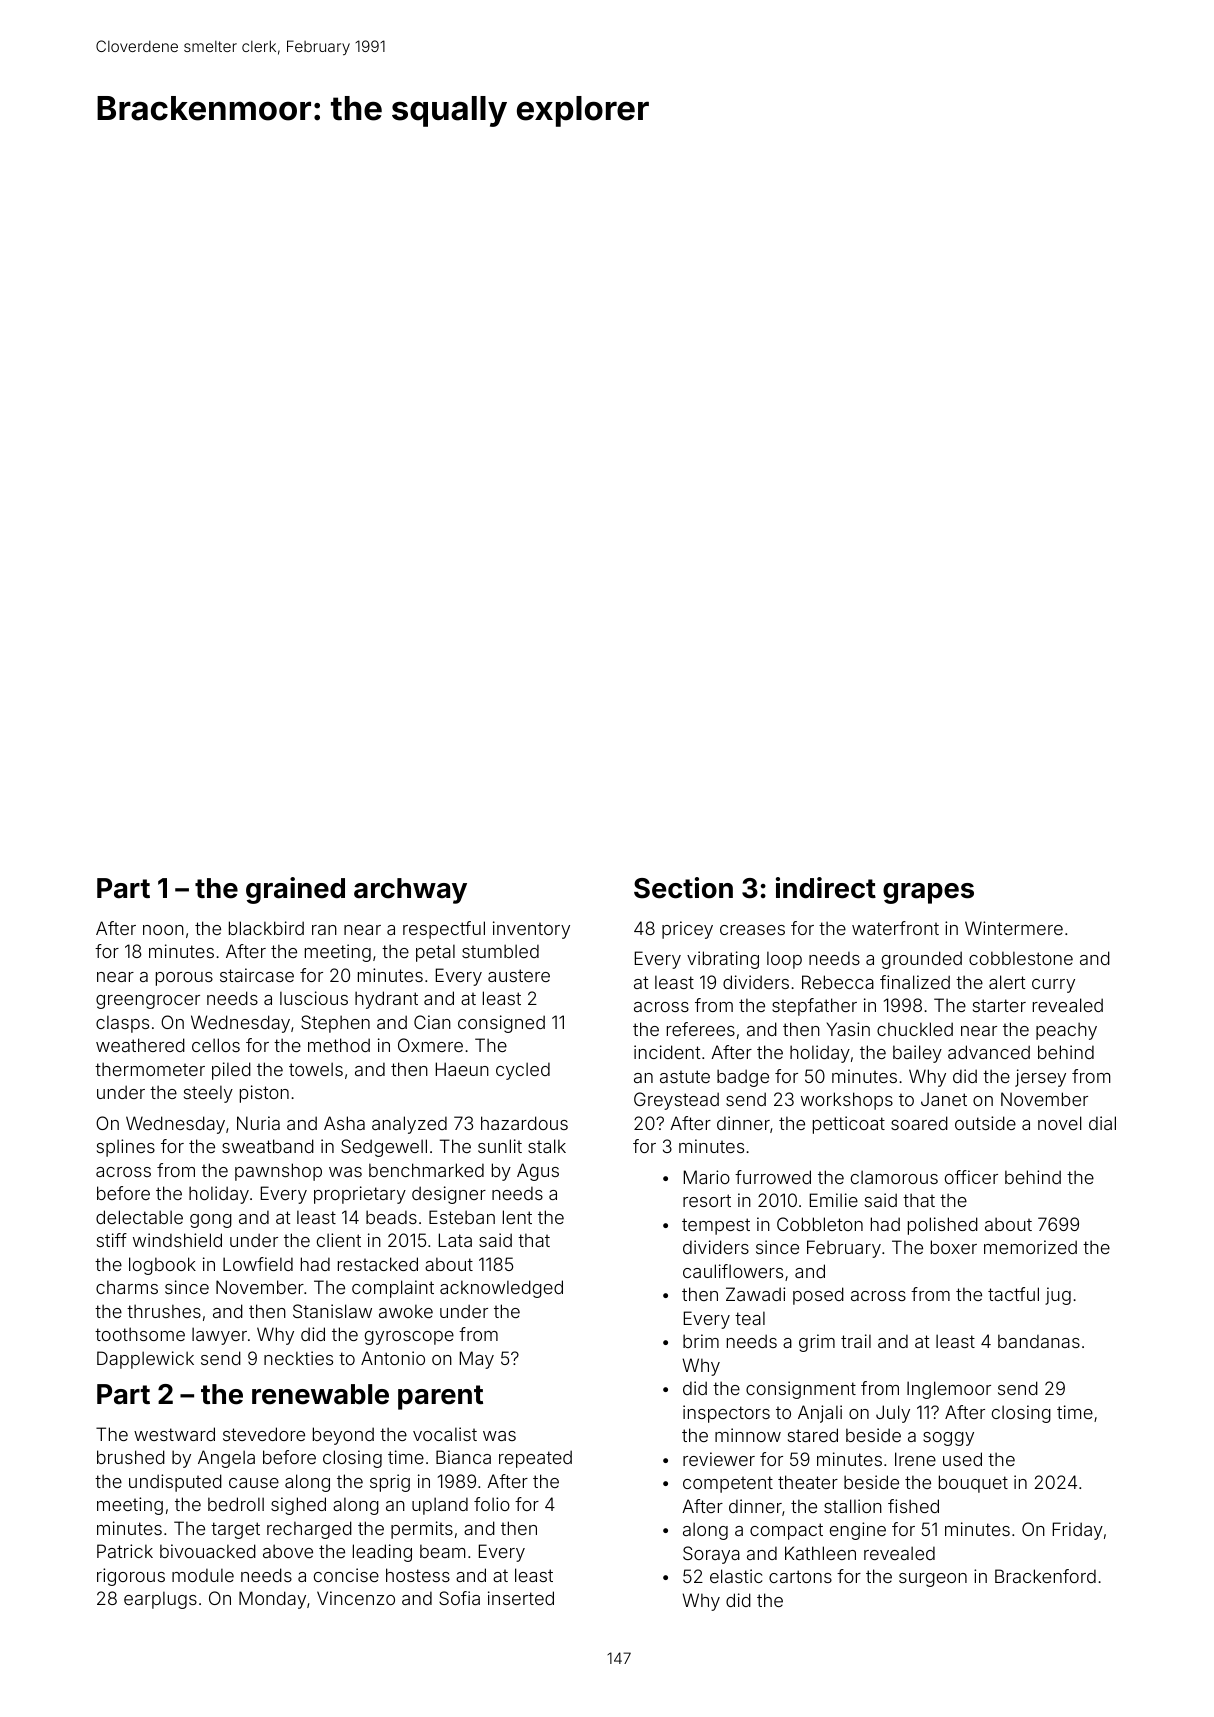  Describe the element at coordinates (127, 1287) in the page. I see `charms` at that location.
